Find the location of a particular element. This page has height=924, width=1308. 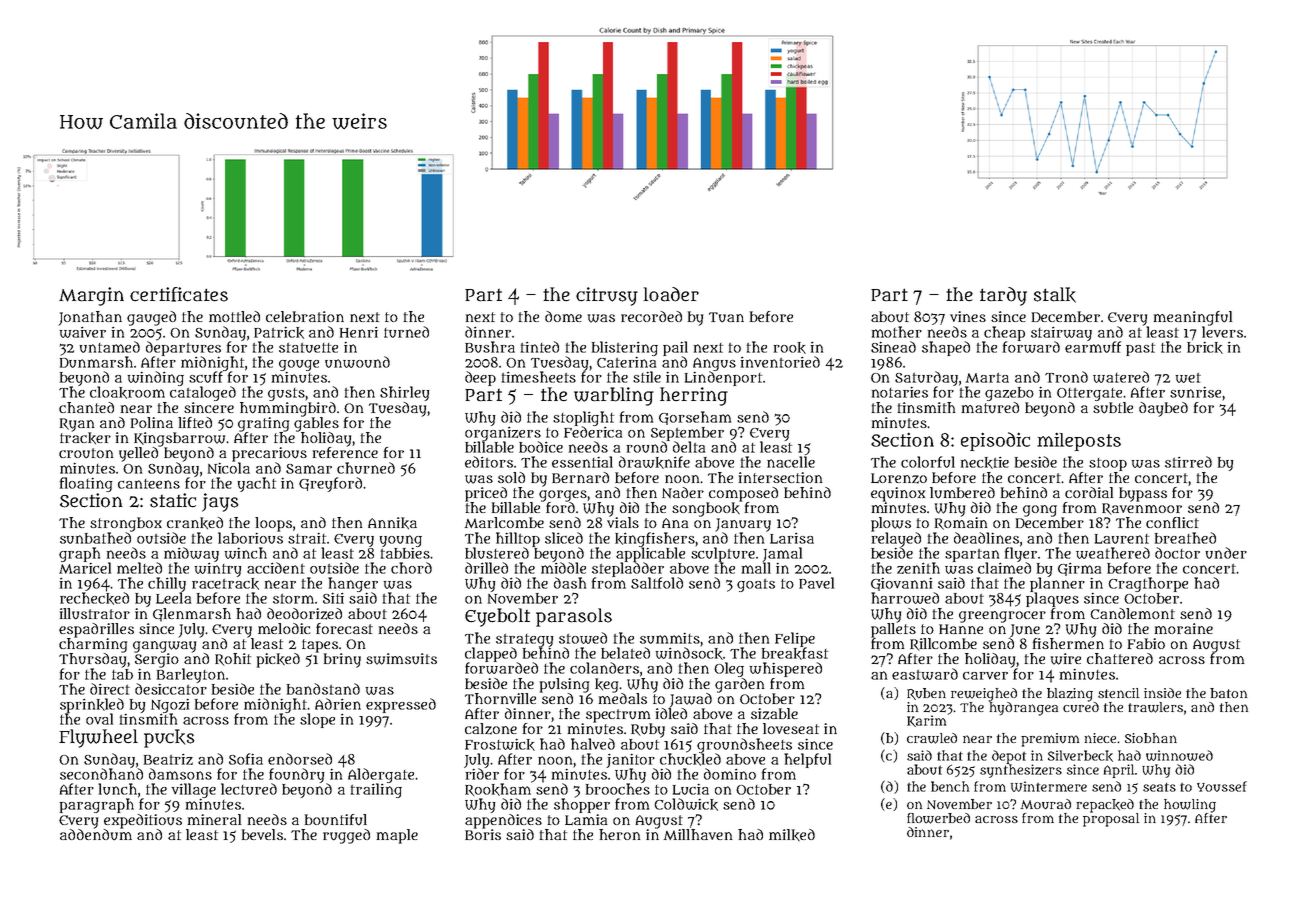

delta is located at coordinates (689, 447).
